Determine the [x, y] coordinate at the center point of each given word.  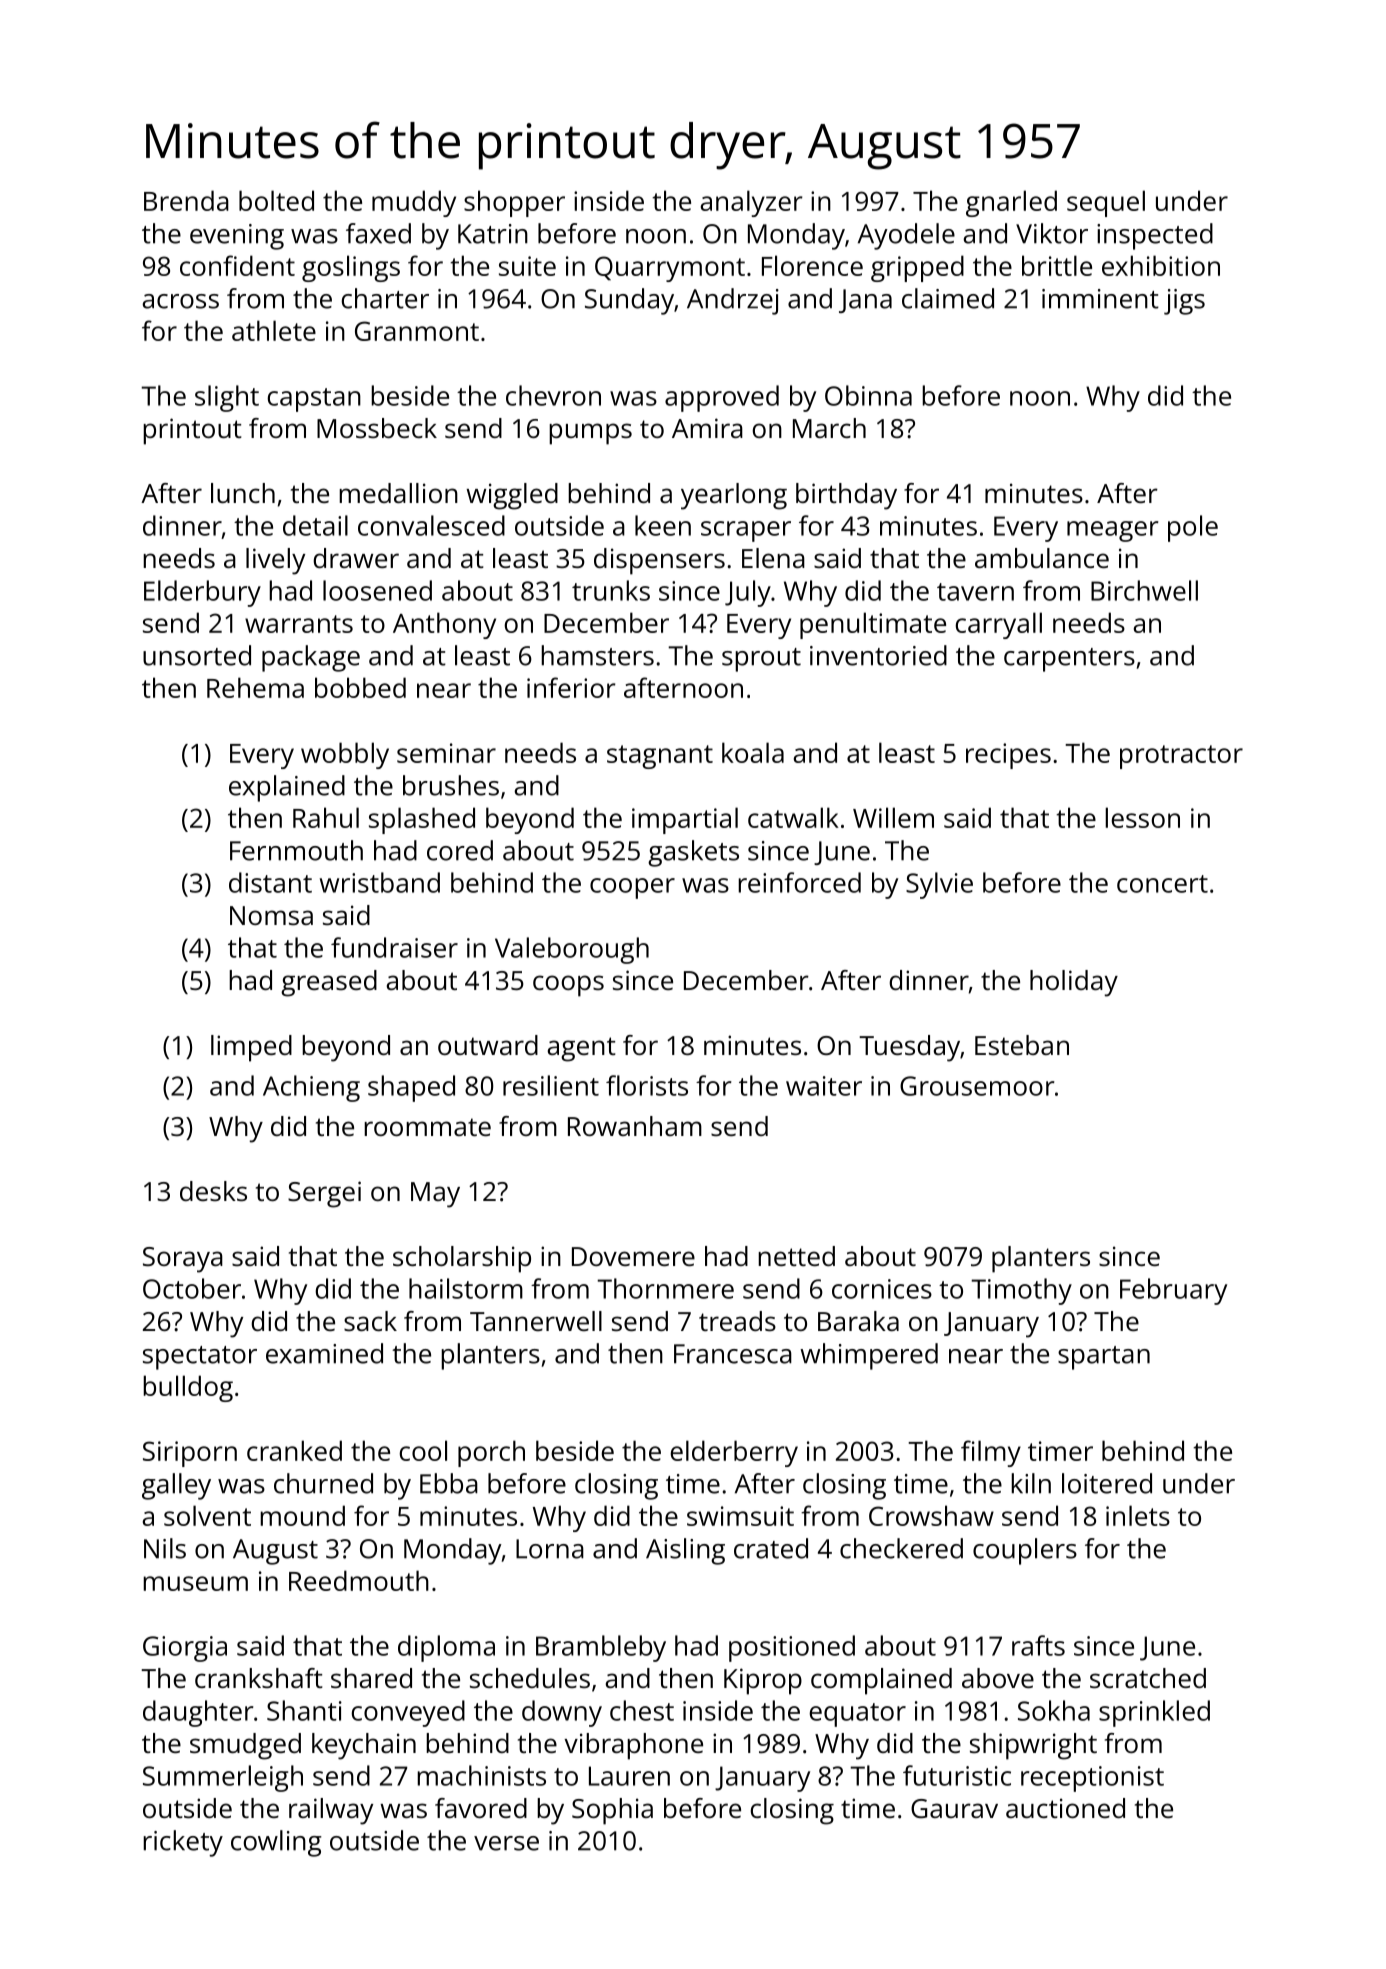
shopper [514, 203]
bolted [276, 200]
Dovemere [633, 1256]
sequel [1106, 203]
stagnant [660, 757]
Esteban [1022, 1045]
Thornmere [665, 1288]
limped [251, 1048]
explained [287, 788]
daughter [198, 1713]
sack [370, 1321]
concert [1162, 884]
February [1173, 1291]
